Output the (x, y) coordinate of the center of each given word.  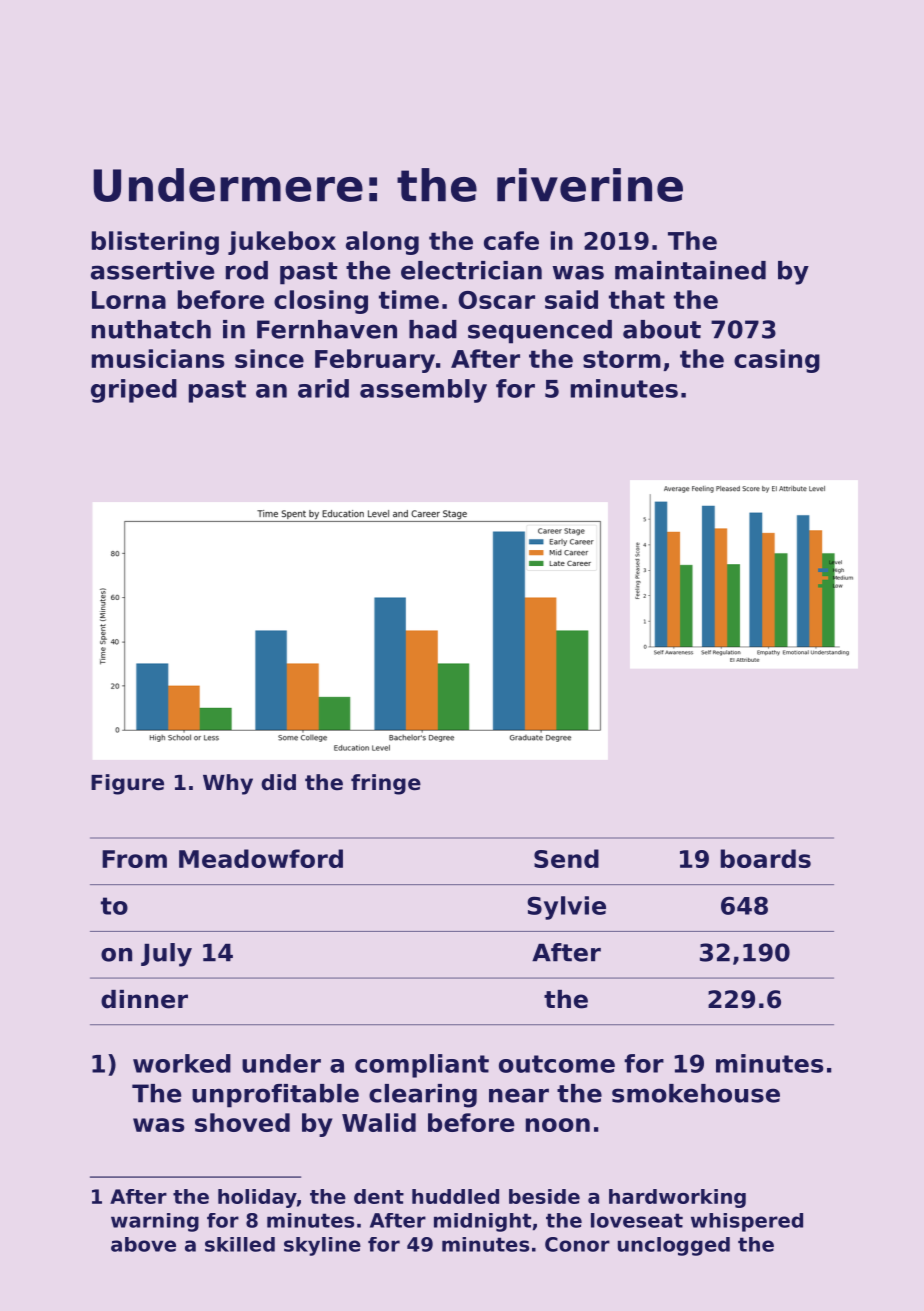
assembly (423, 391)
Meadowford (261, 858)
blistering (155, 243)
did (278, 782)
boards (766, 858)
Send (566, 858)
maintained (690, 270)
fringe (386, 784)
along (382, 243)
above (143, 1244)
